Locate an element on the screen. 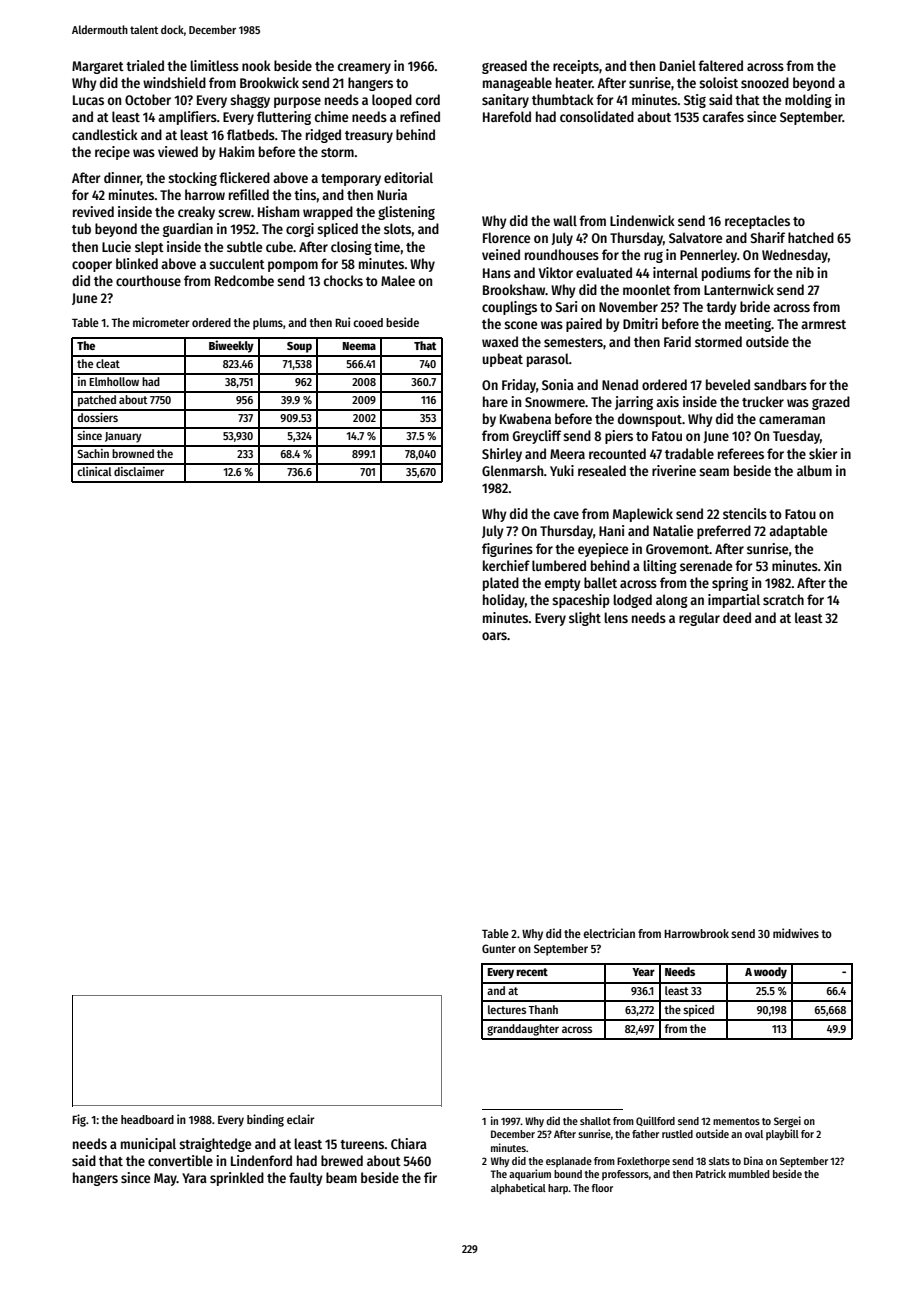  headboard is located at coordinates (147, 1119).
